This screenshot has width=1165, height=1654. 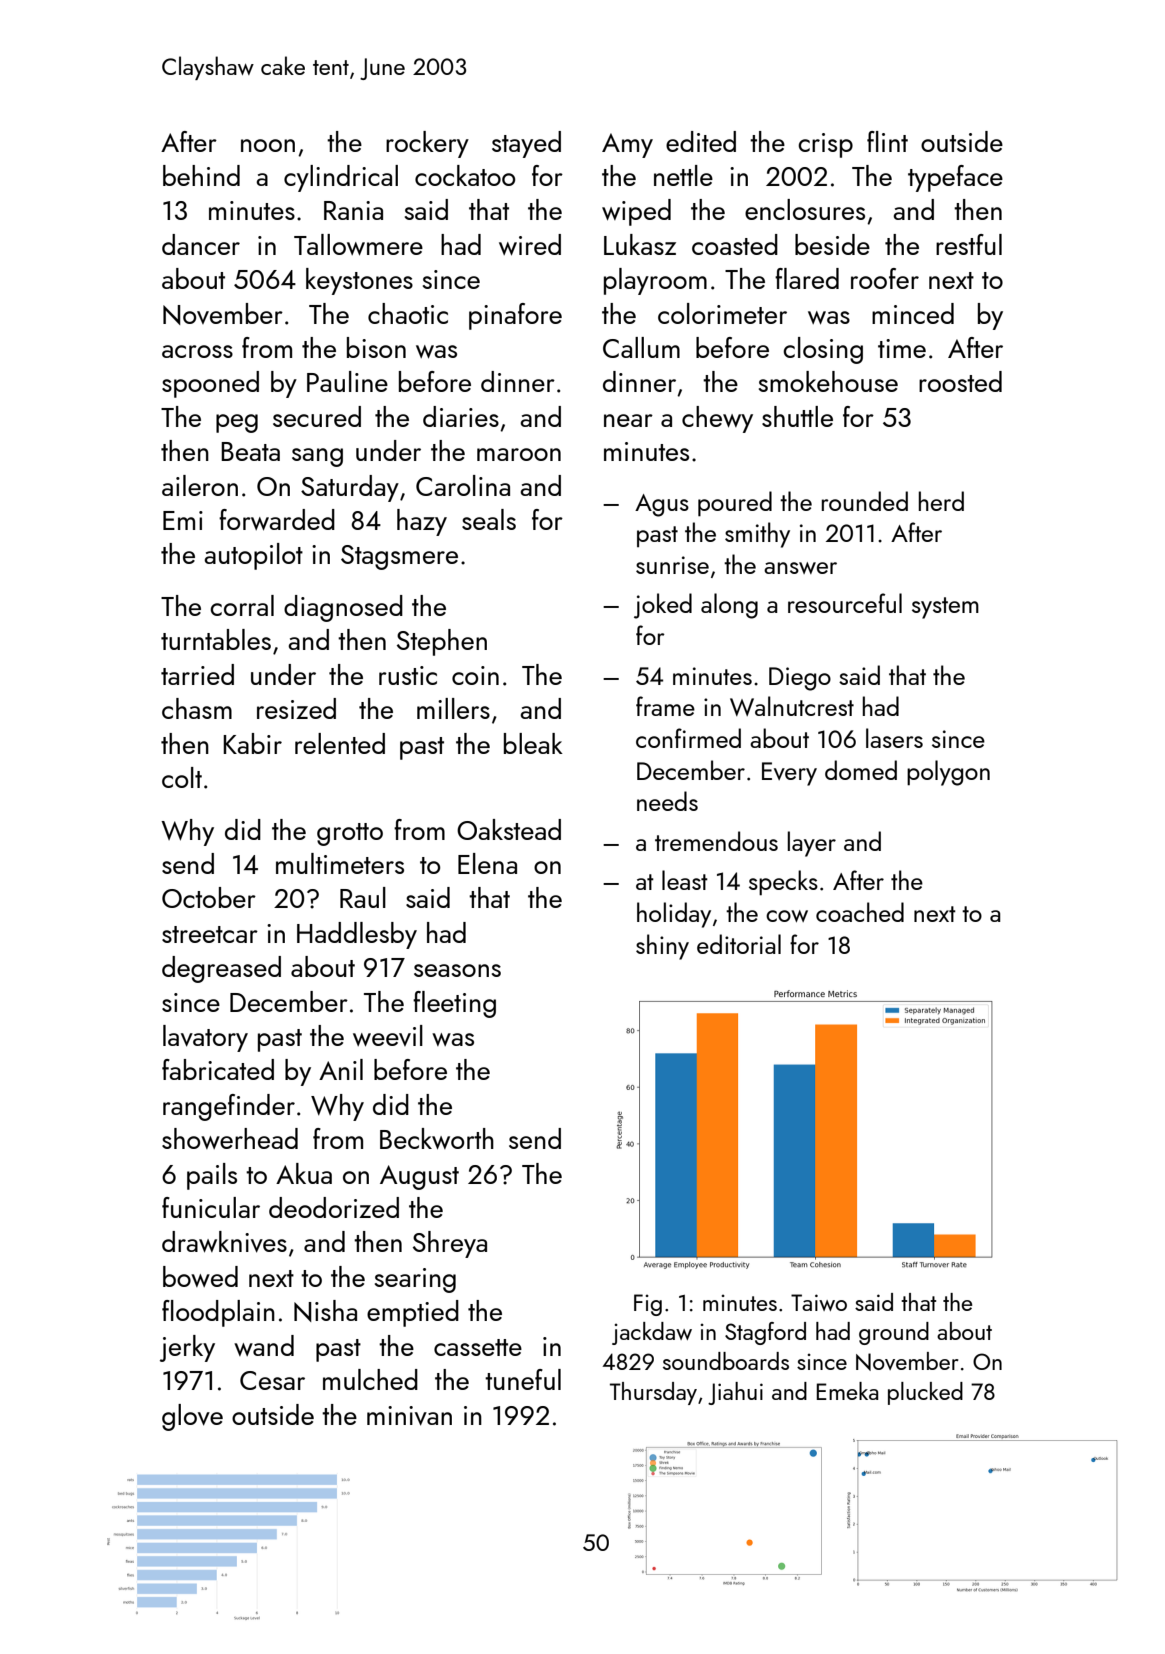 I want to click on herd, so click(x=941, y=501).
